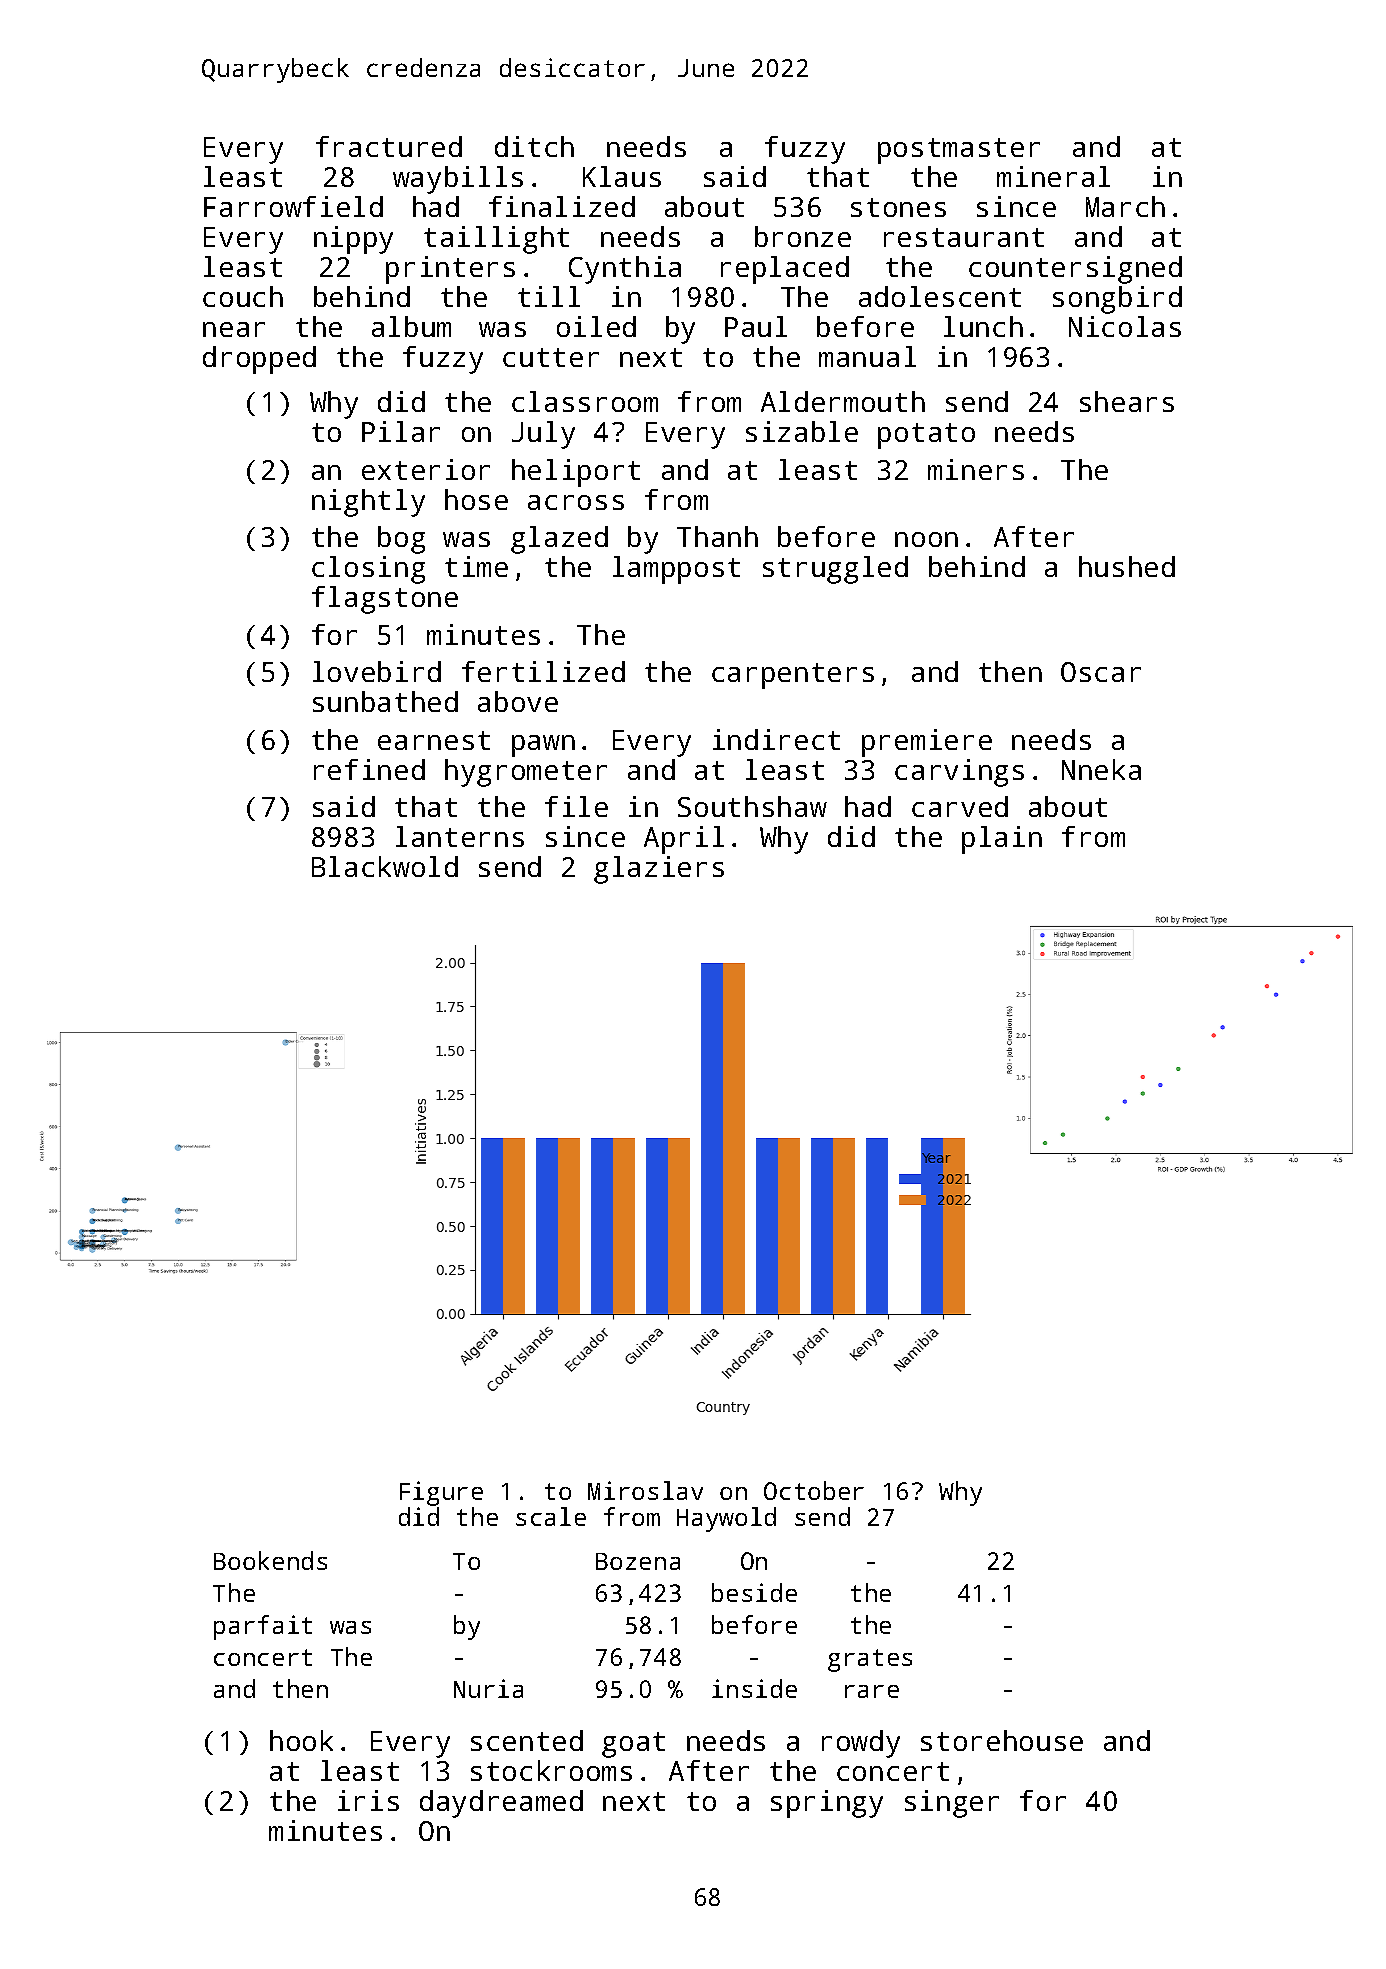 The height and width of the screenshot is (1969, 1386). What do you see at coordinates (368, 1800) in the screenshot?
I see `iris` at bounding box center [368, 1800].
